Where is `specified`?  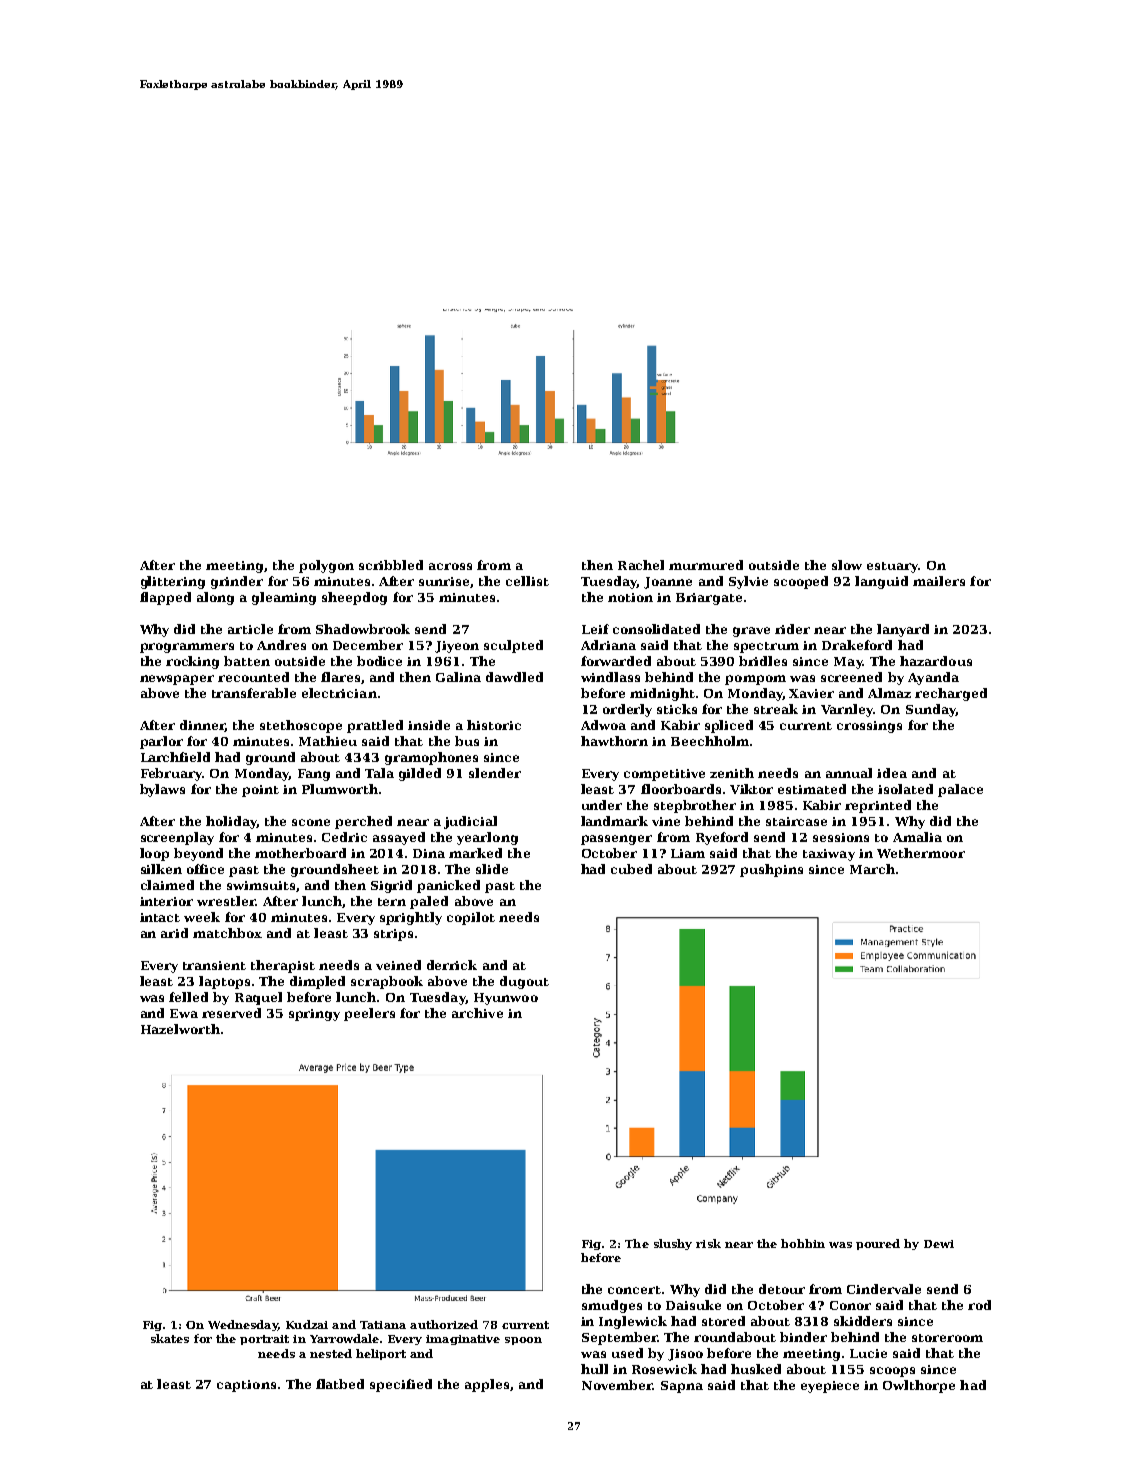 specified is located at coordinates (401, 1385).
